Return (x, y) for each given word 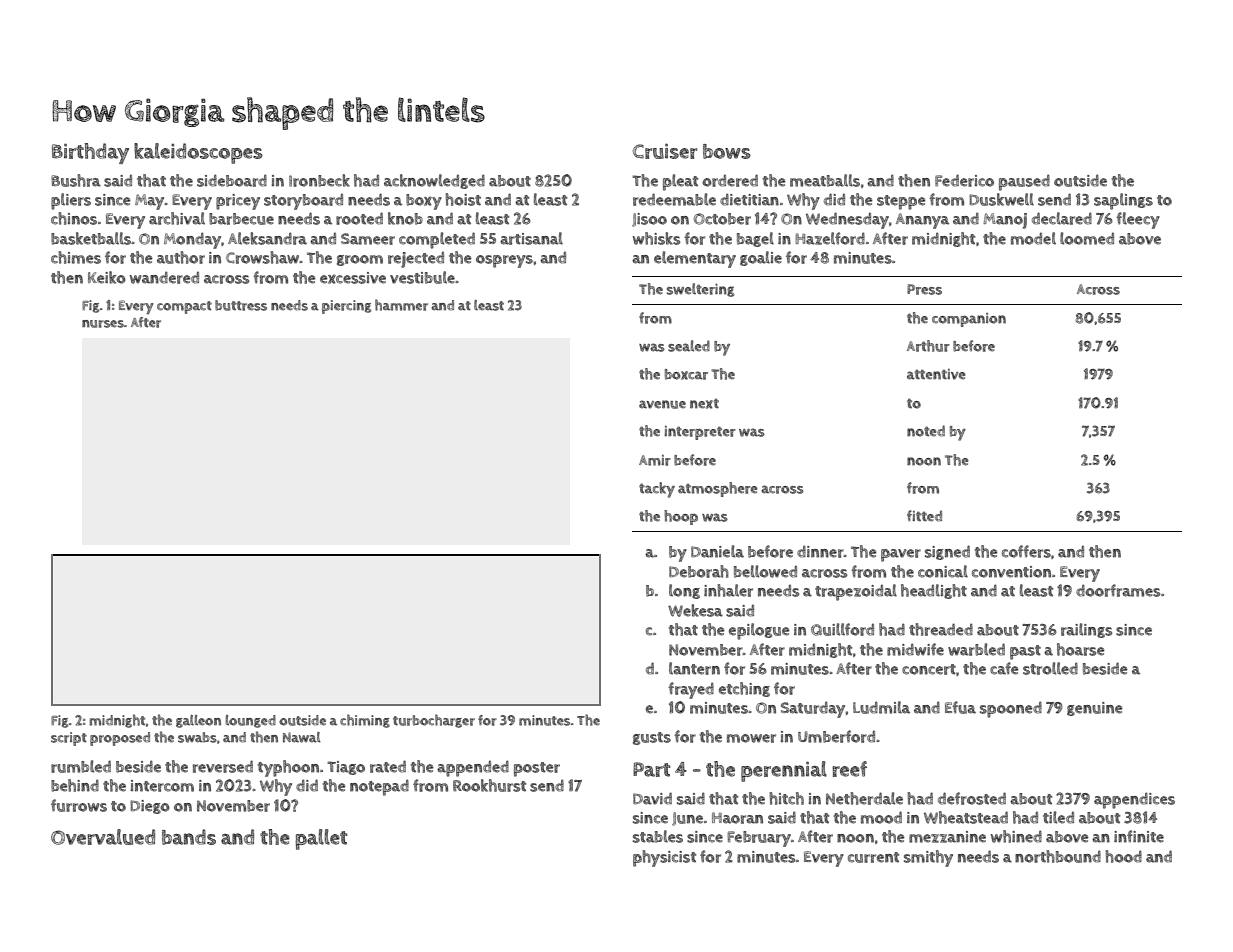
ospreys (504, 261)
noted (926, 431)
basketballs (91, 238)
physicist (664, 858)
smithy (928, 858)
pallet (321, 839)
